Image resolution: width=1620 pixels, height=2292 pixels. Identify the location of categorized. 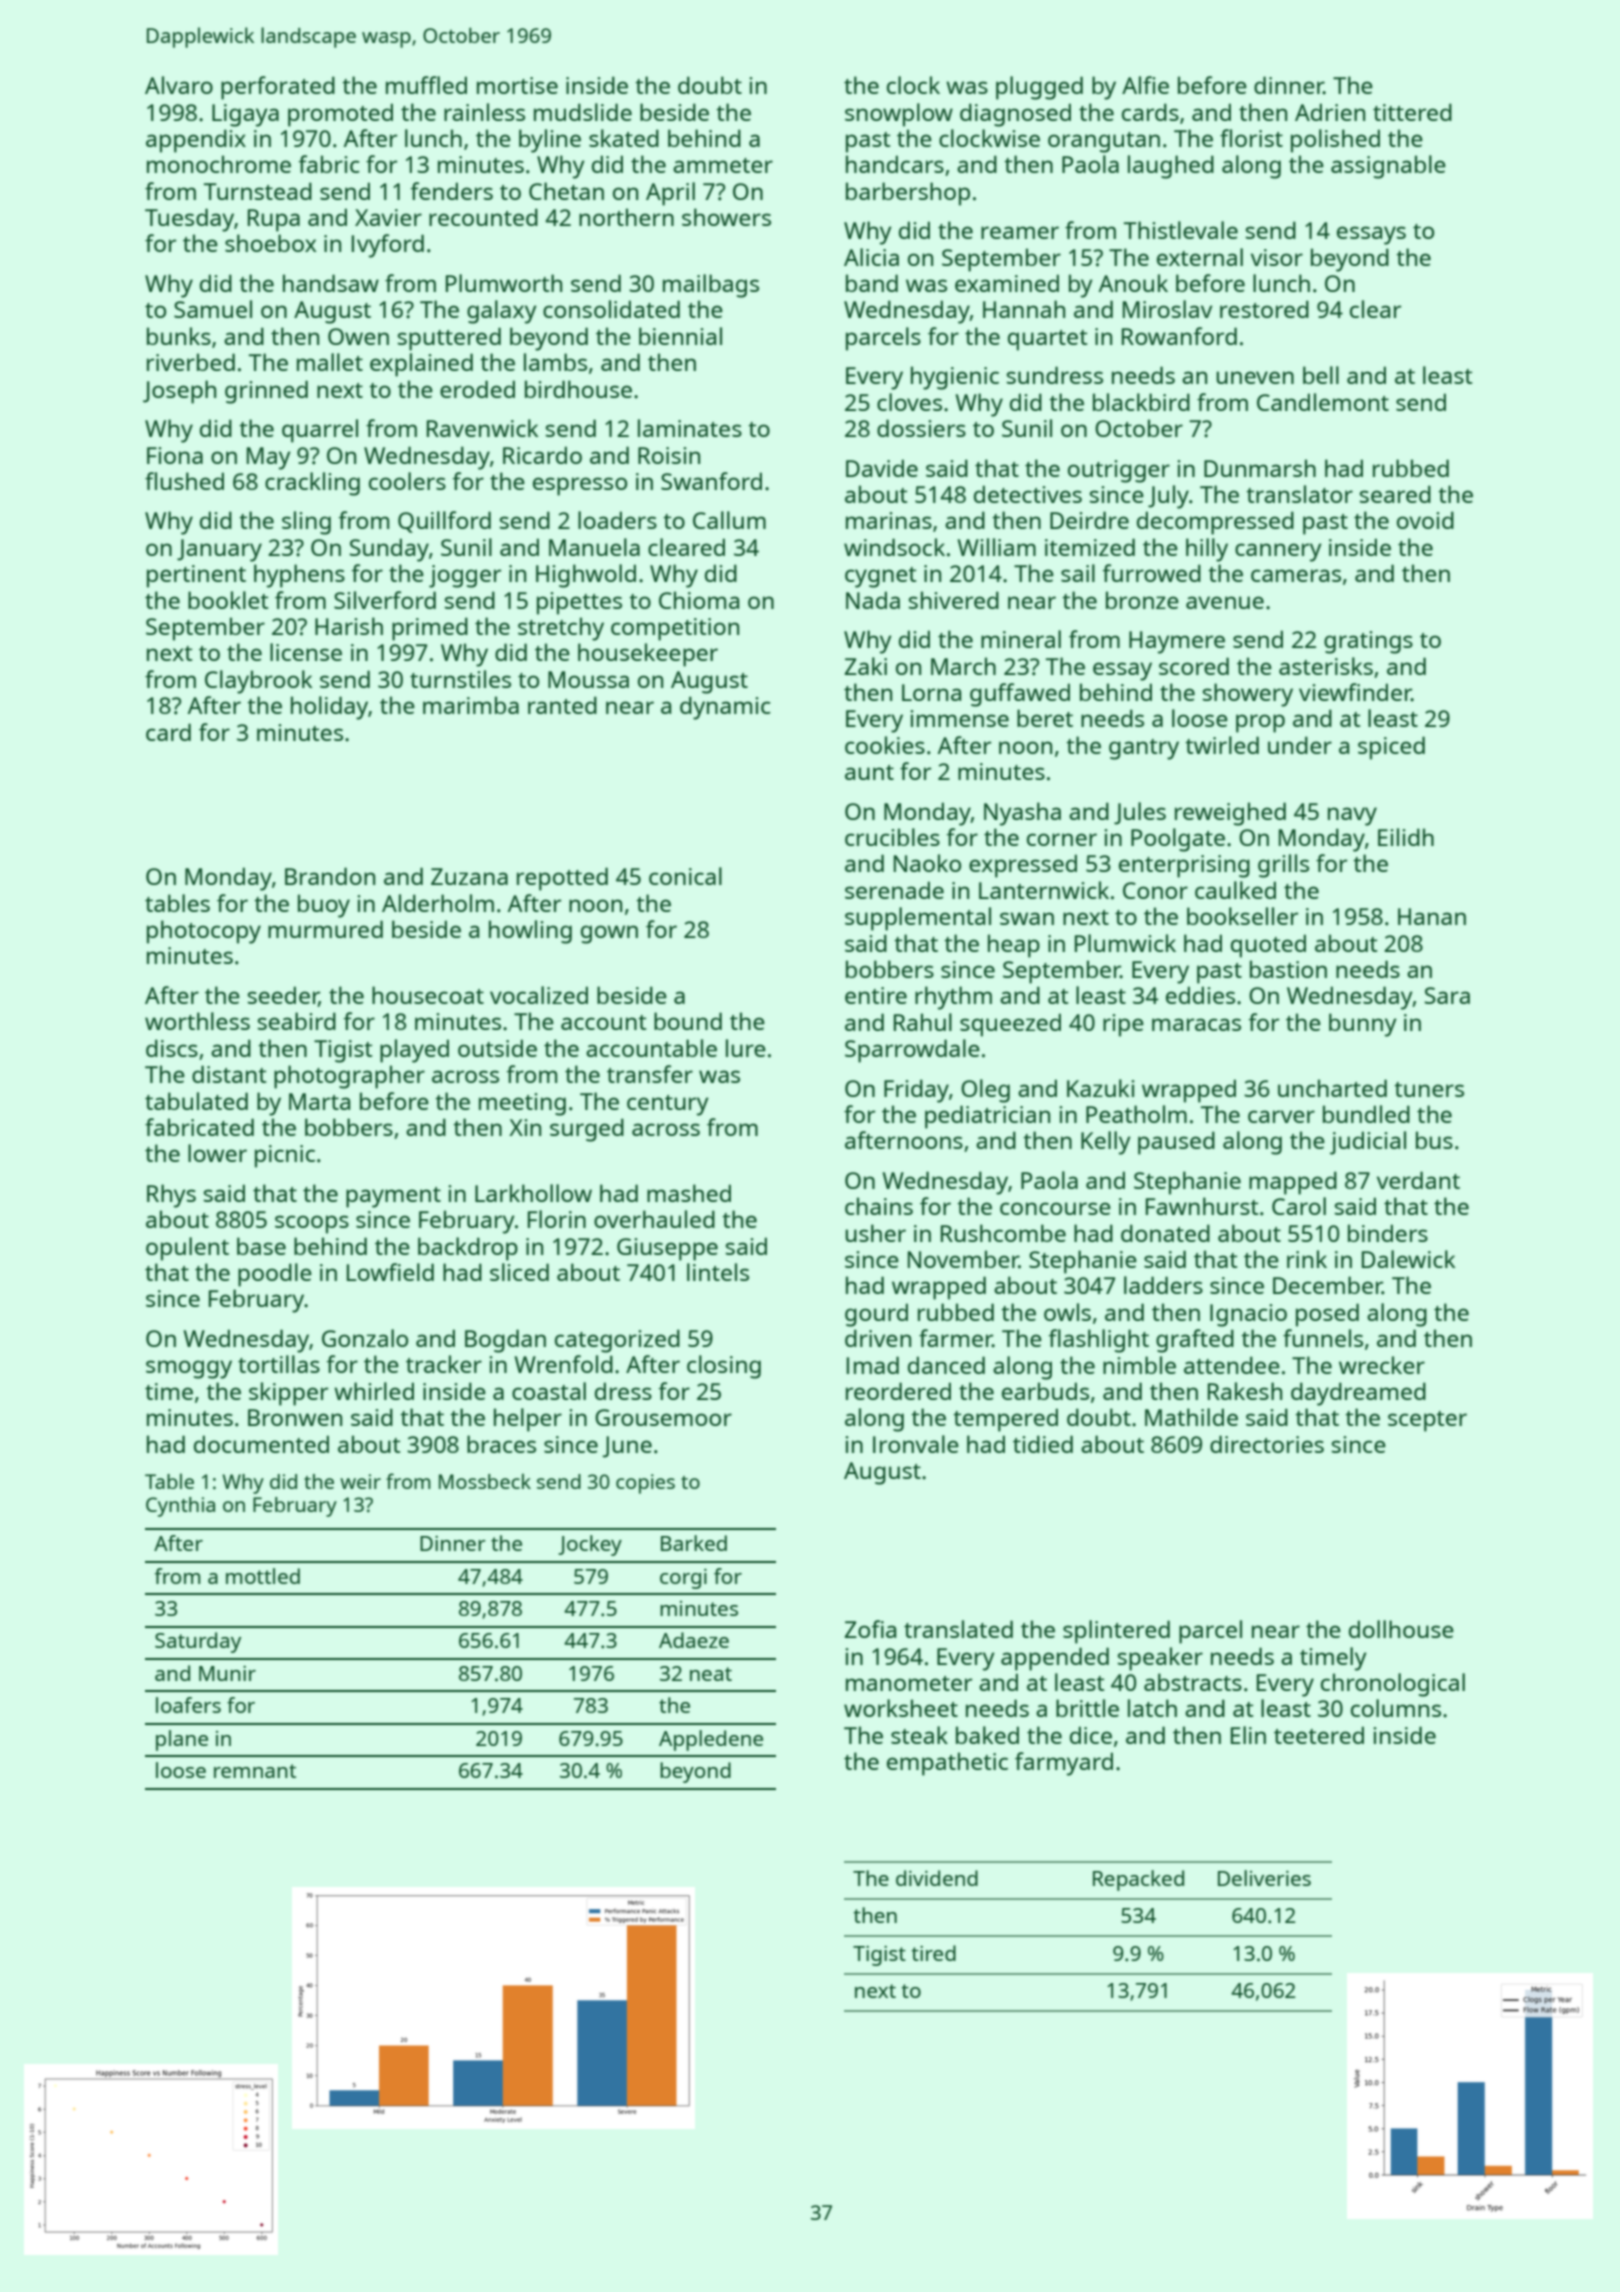
(617, 1341).
